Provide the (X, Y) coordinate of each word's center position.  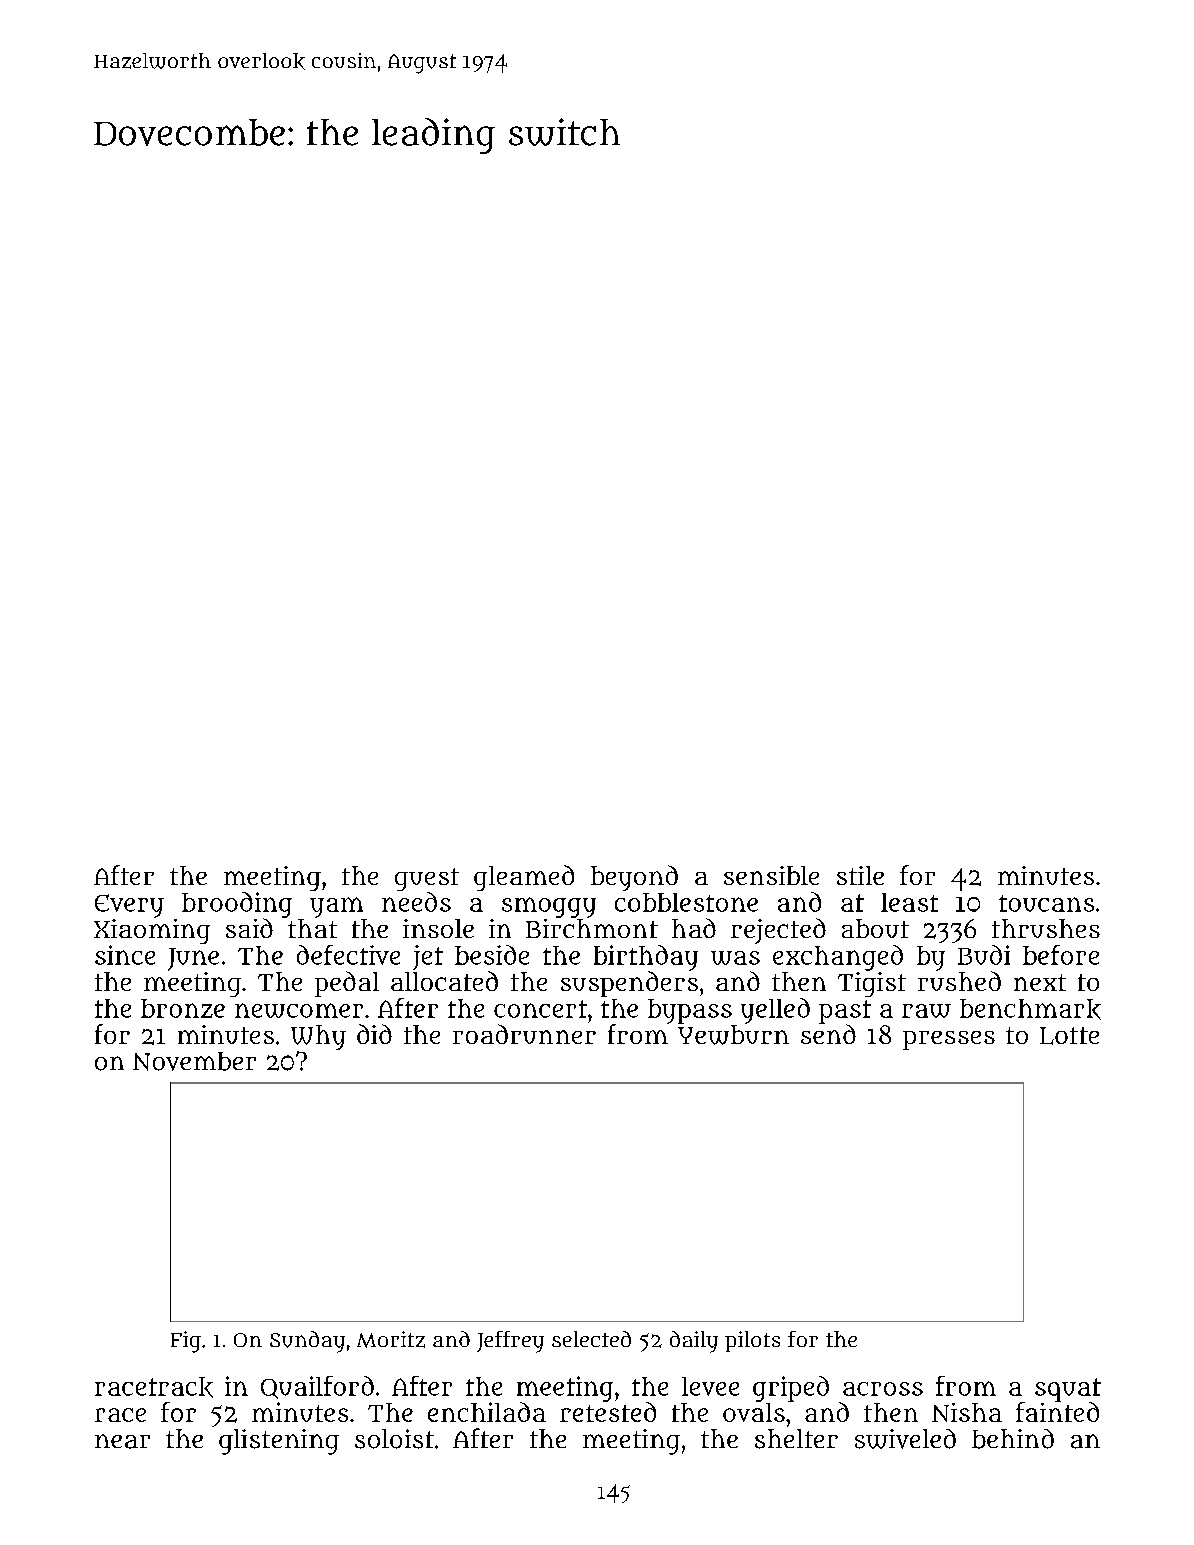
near (122, 1441)
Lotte (1069, 1036)
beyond (634, 878)
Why (318, 1037)
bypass (690, 1011)
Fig (186, 1342)
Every (129, 906)
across (883, 1389)
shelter (796, 1439)
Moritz (391, 1339)
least (909, 902)
